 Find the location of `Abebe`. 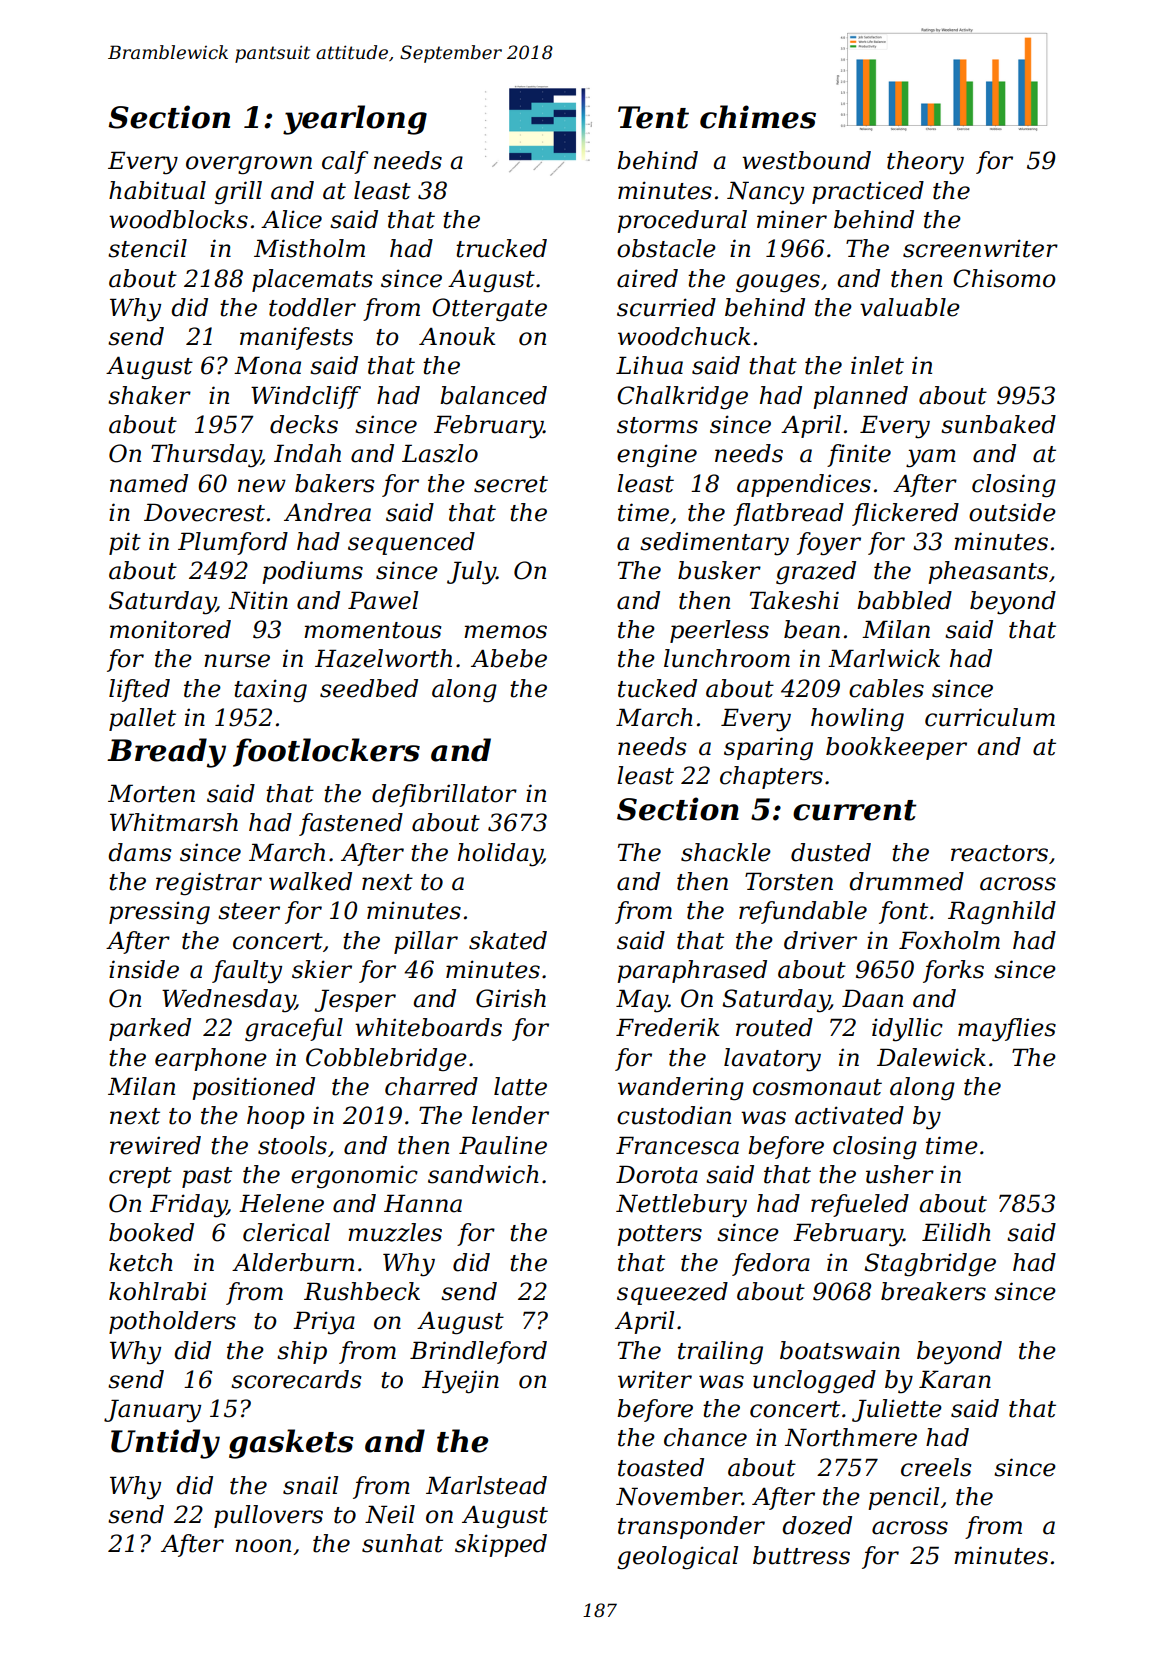

Abebe is located at coordinates (509, 658).
